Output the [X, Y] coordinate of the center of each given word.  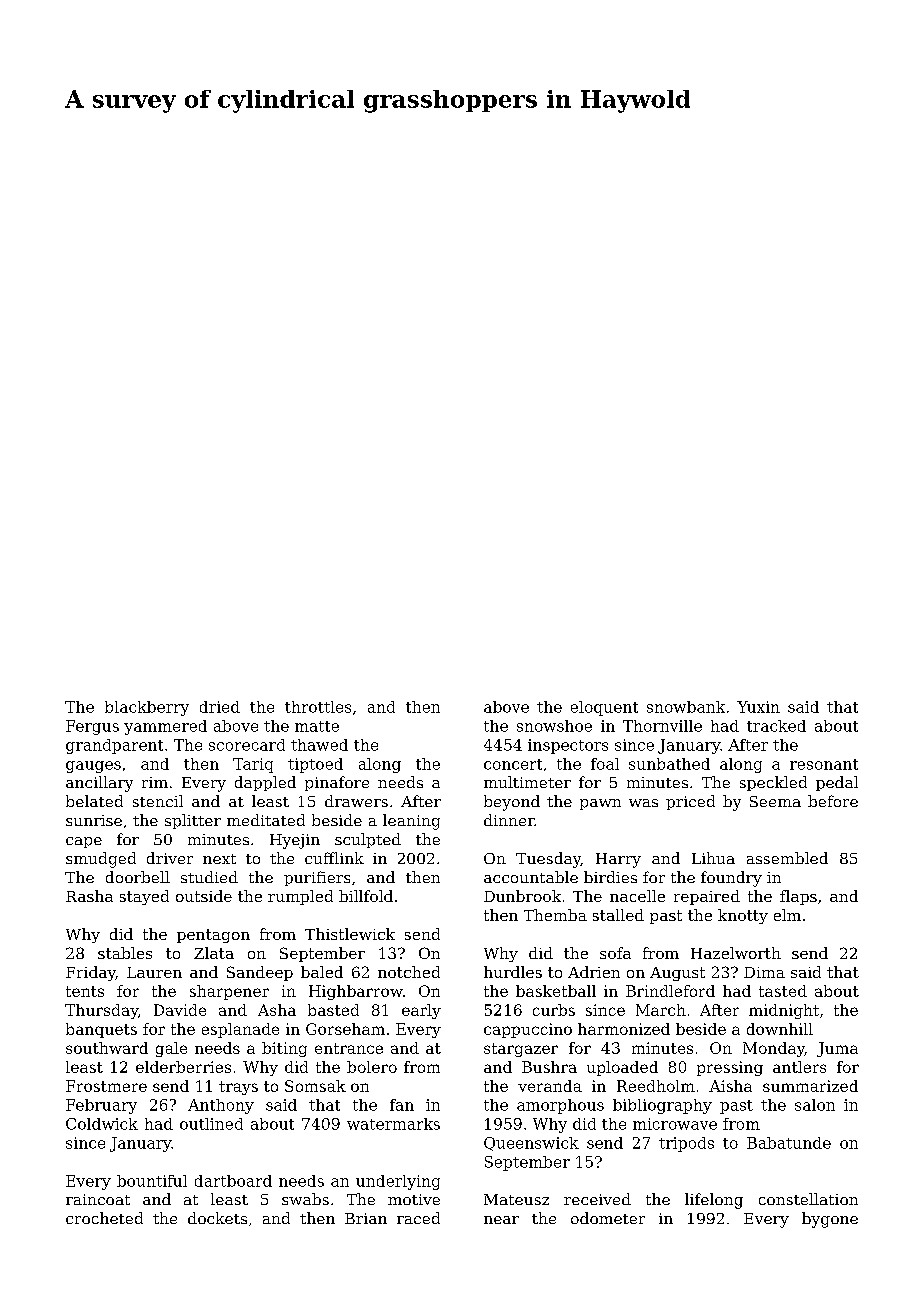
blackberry [147, 708]
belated [94, 801]
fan [402, 1105]
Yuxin [758, 707]
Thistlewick [350, 934]
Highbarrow [356, 992]
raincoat [98, 1199]
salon [815, 1105]
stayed [144, 897]
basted [333, 1010]
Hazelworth [736, 953]
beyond [512, 803]
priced [690, 802]
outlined [211, 1124]
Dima [764, 972]
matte [317, 726]
